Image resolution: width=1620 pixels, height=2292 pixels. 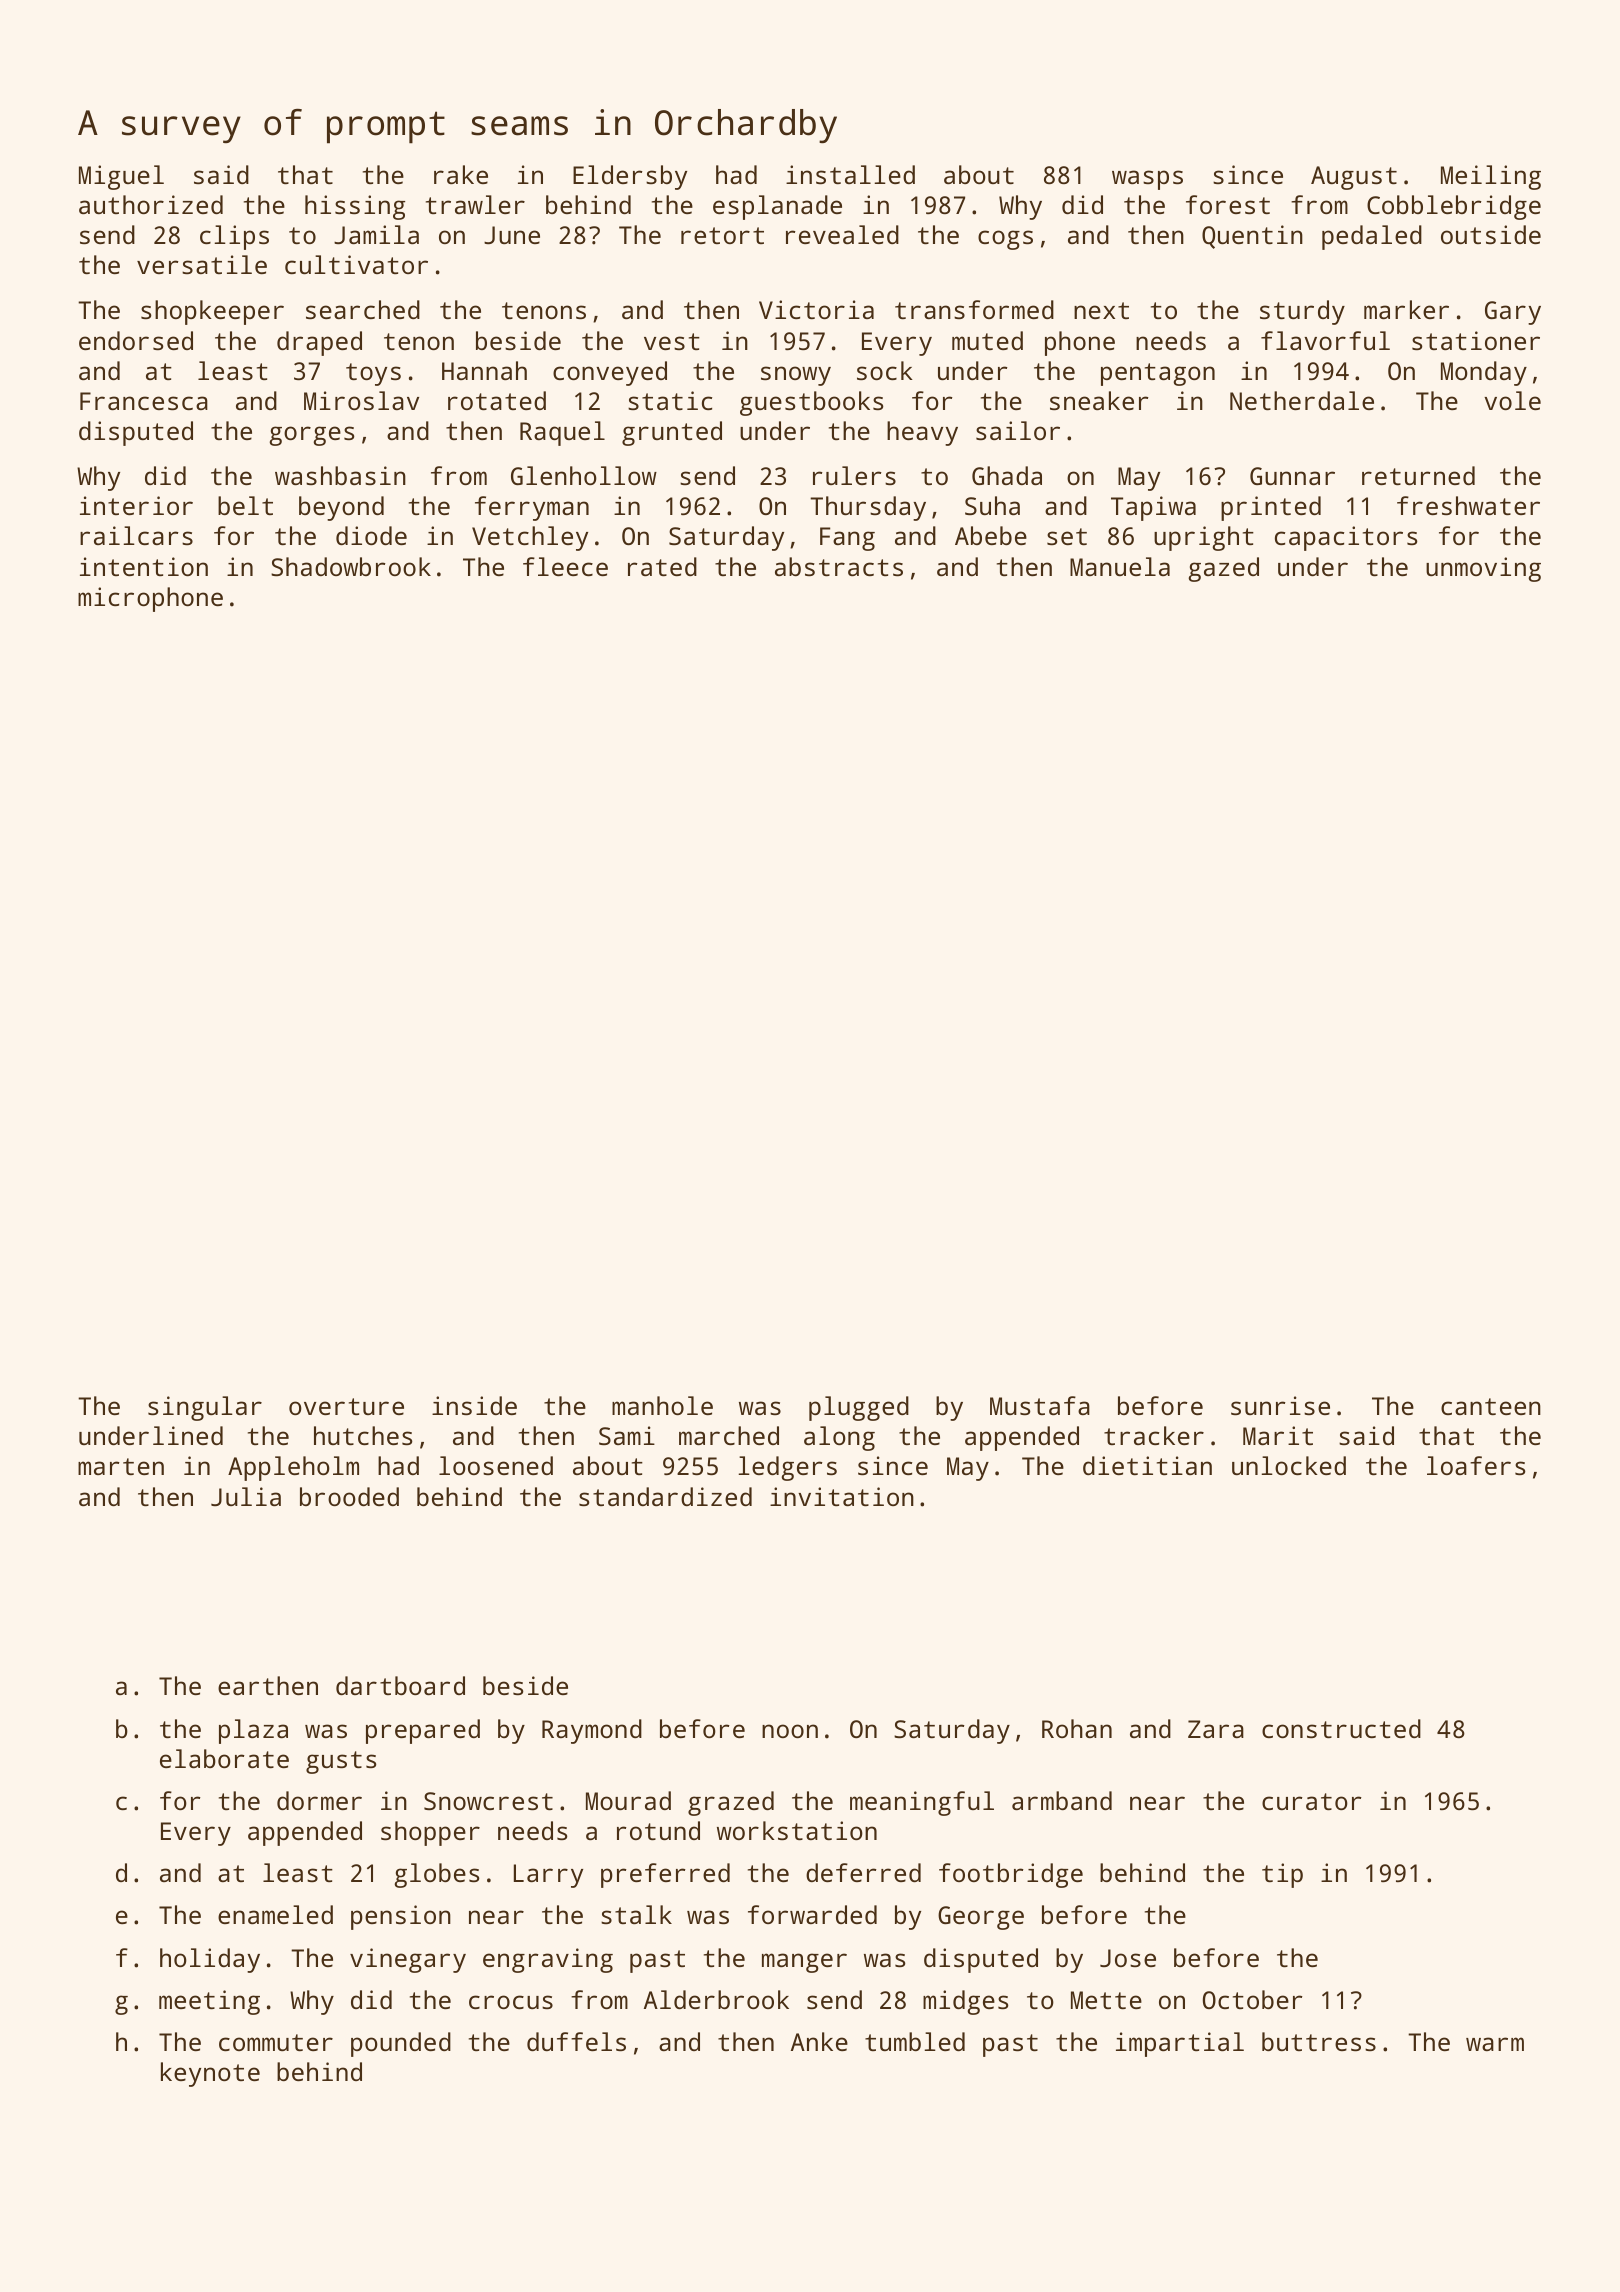 I want to click on tumbled, so click(x=915, y=2041).
